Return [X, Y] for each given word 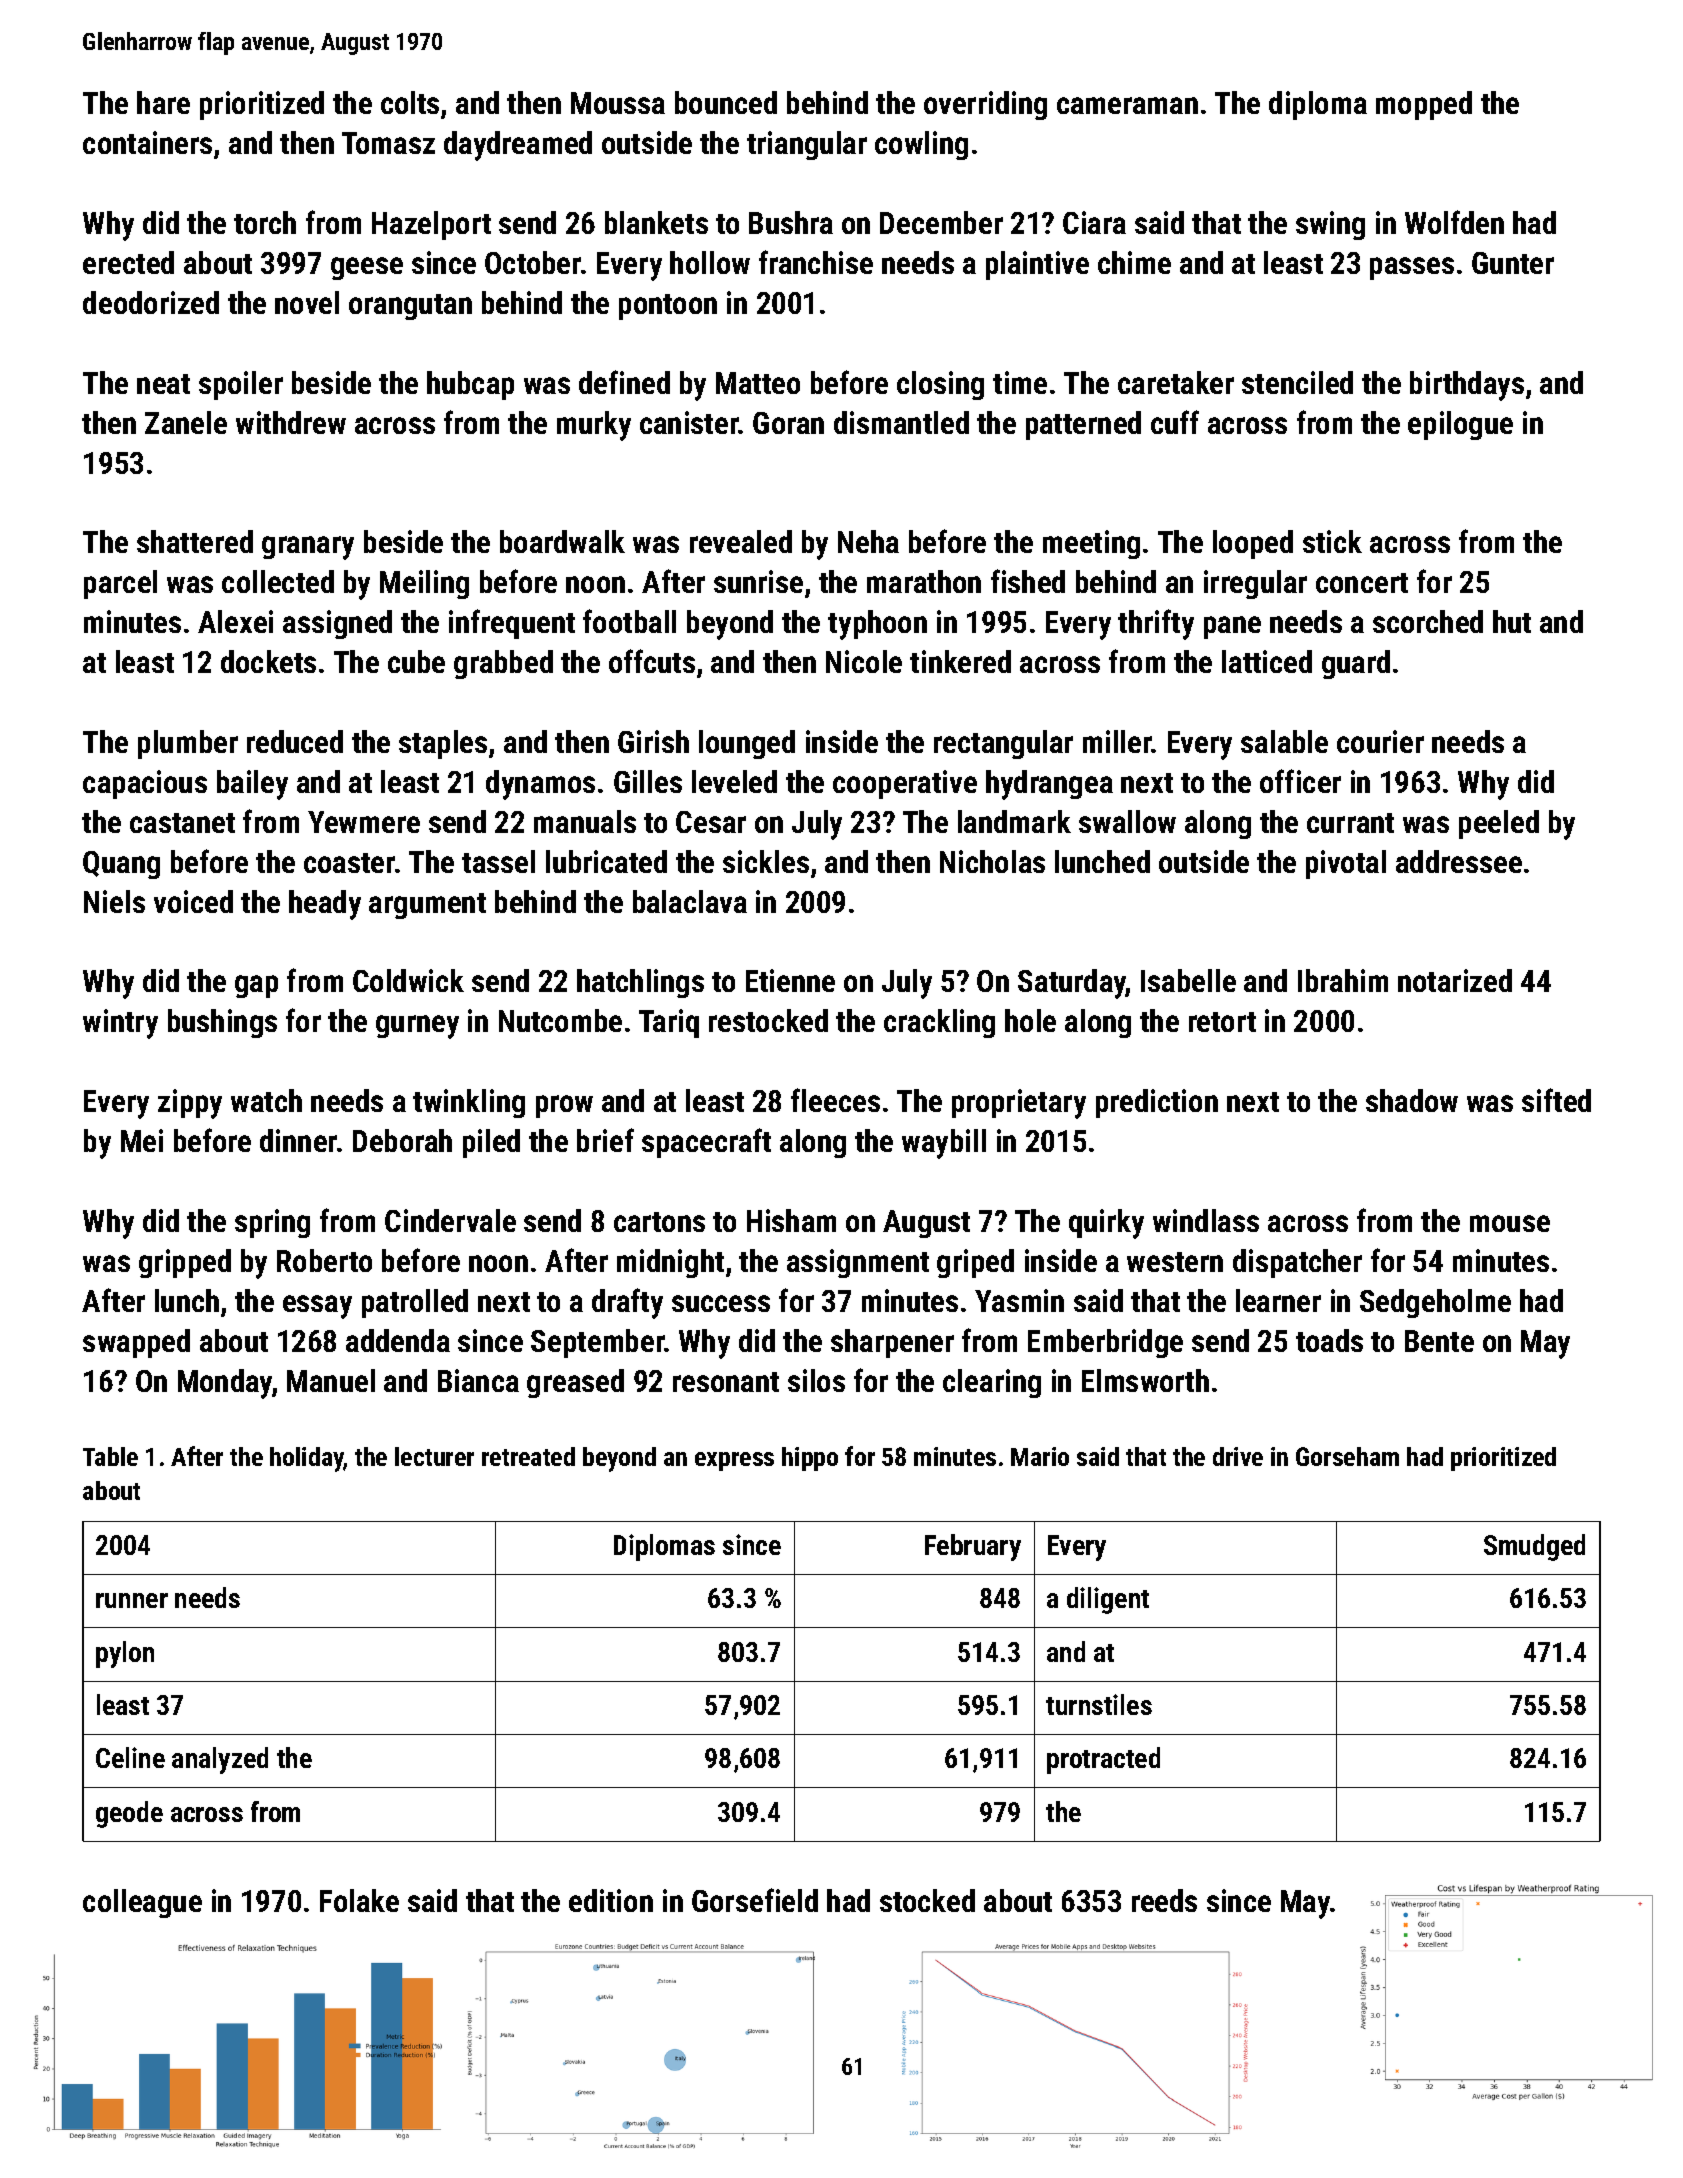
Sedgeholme [1435, 1303]
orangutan [410, 307]
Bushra [791, 222]
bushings [222, 1023]
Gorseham [1347, 1456]
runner [132, 1600]
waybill [944, 1144]
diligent [1108, 1600]
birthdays [1467, 386]
